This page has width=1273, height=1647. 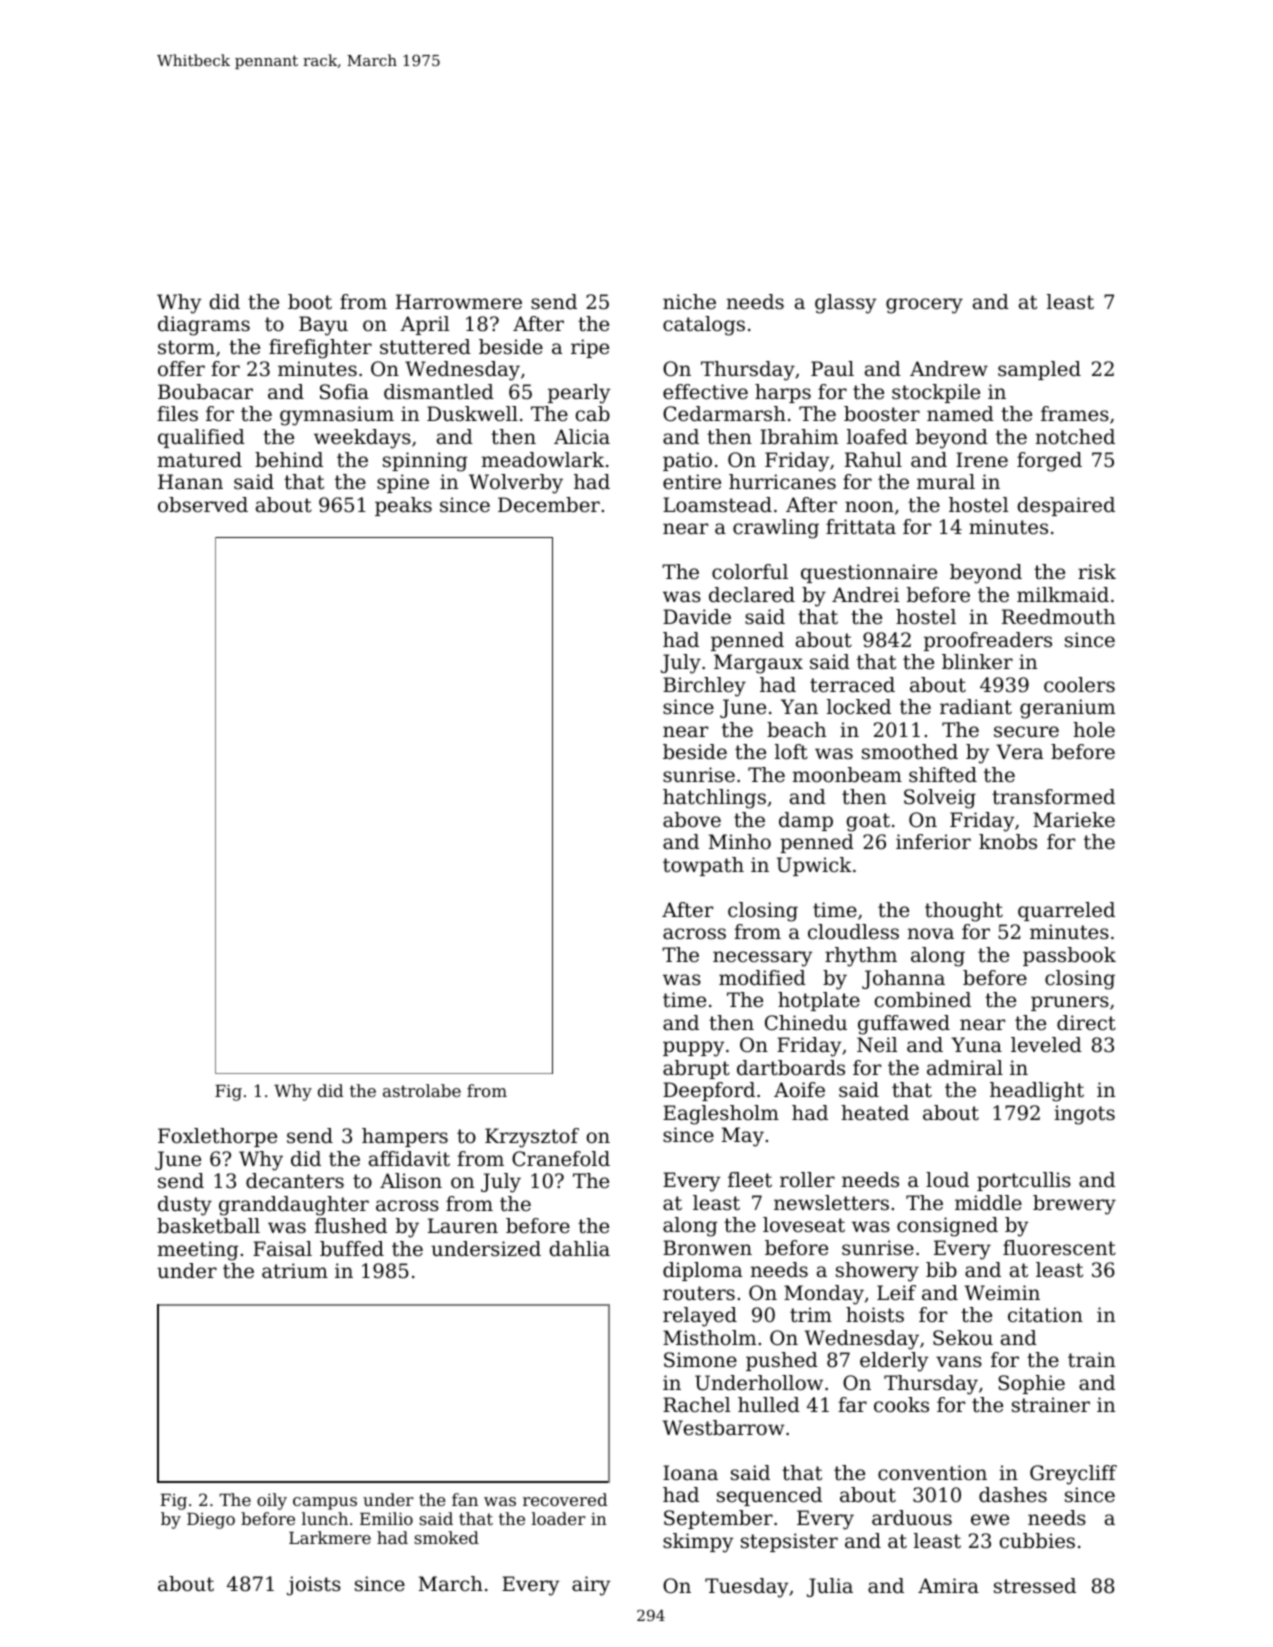 I want to click on Hanan, so click(x=190, y=482).
